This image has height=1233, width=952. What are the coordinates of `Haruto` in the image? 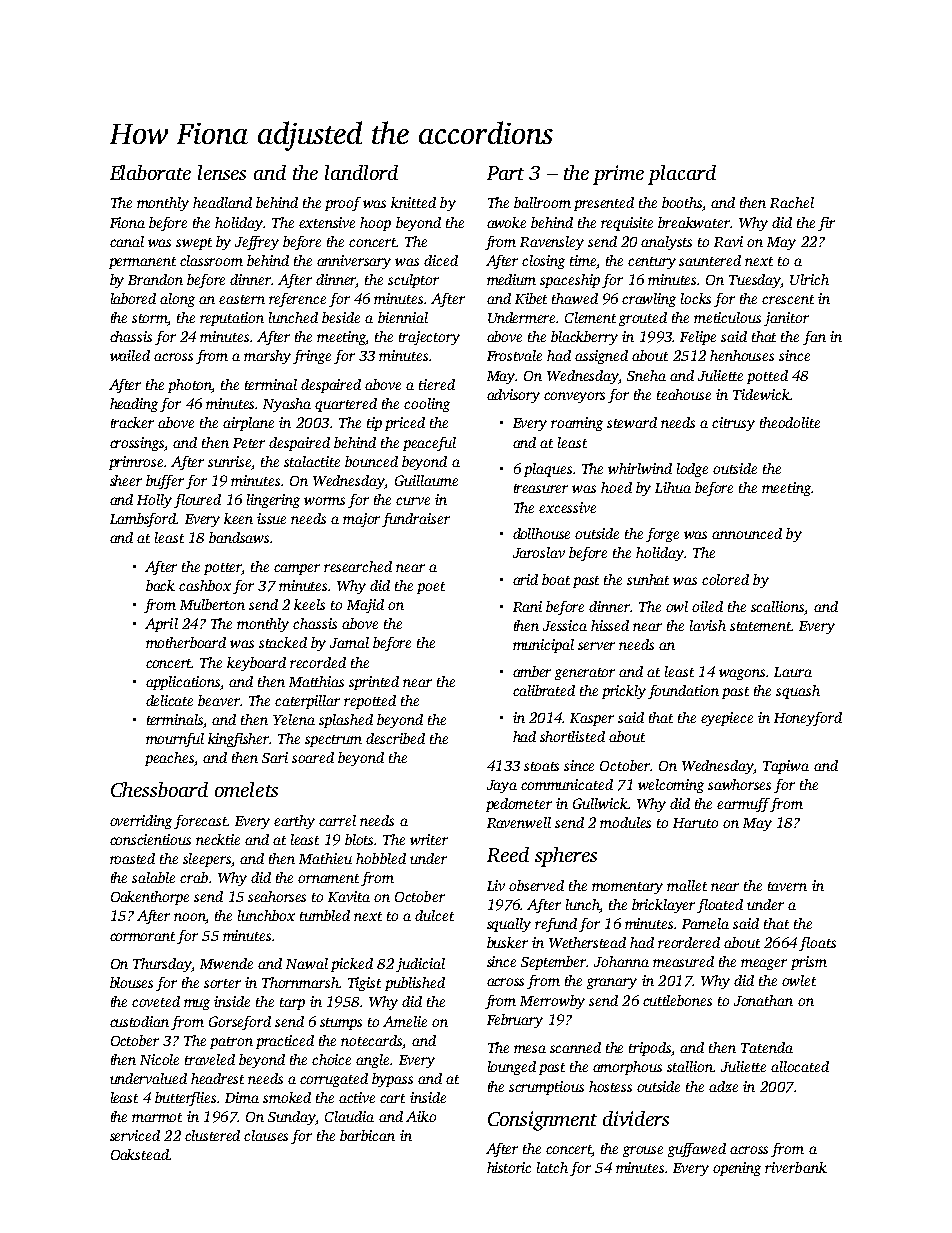 It's located at (695, 823).
